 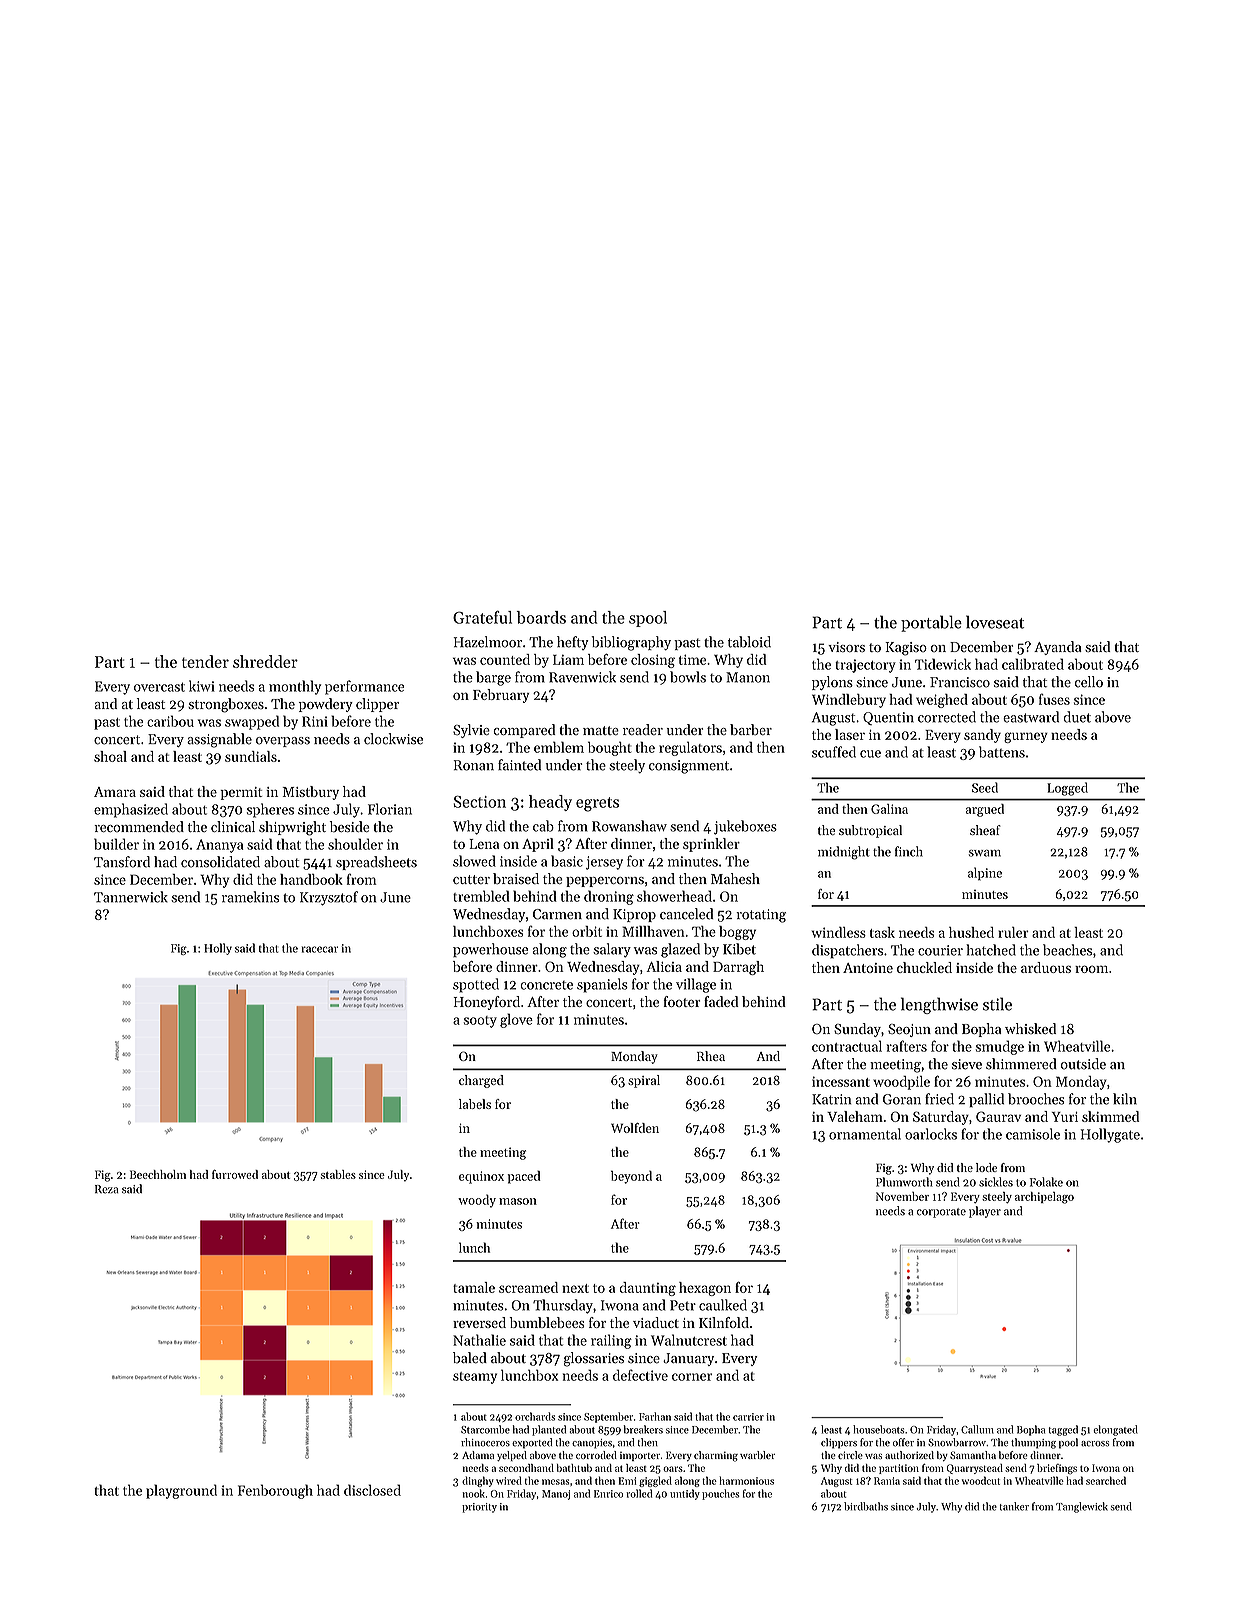 I want to click on sheaf, so click(x=985, y=830).
